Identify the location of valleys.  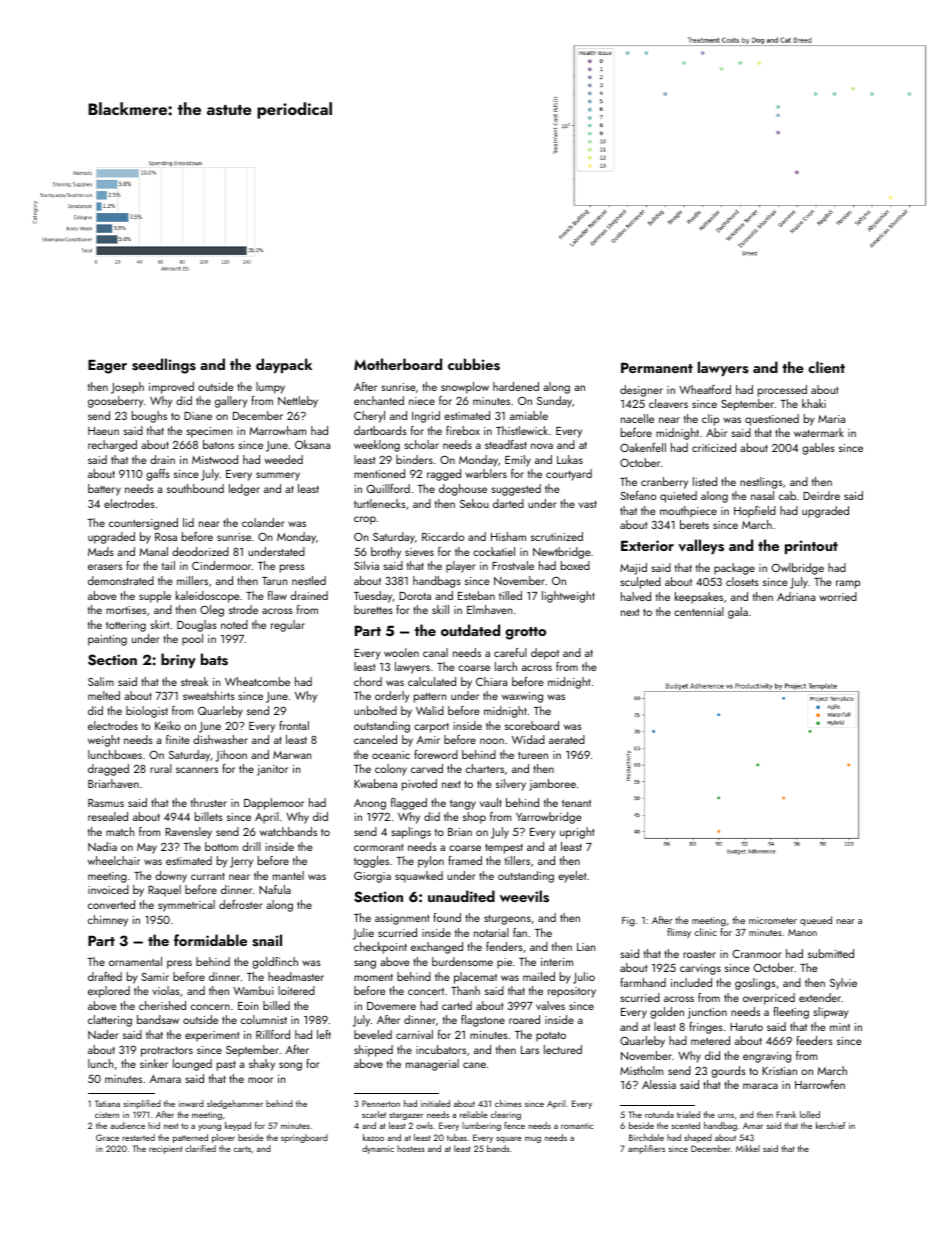
(701, 546).
